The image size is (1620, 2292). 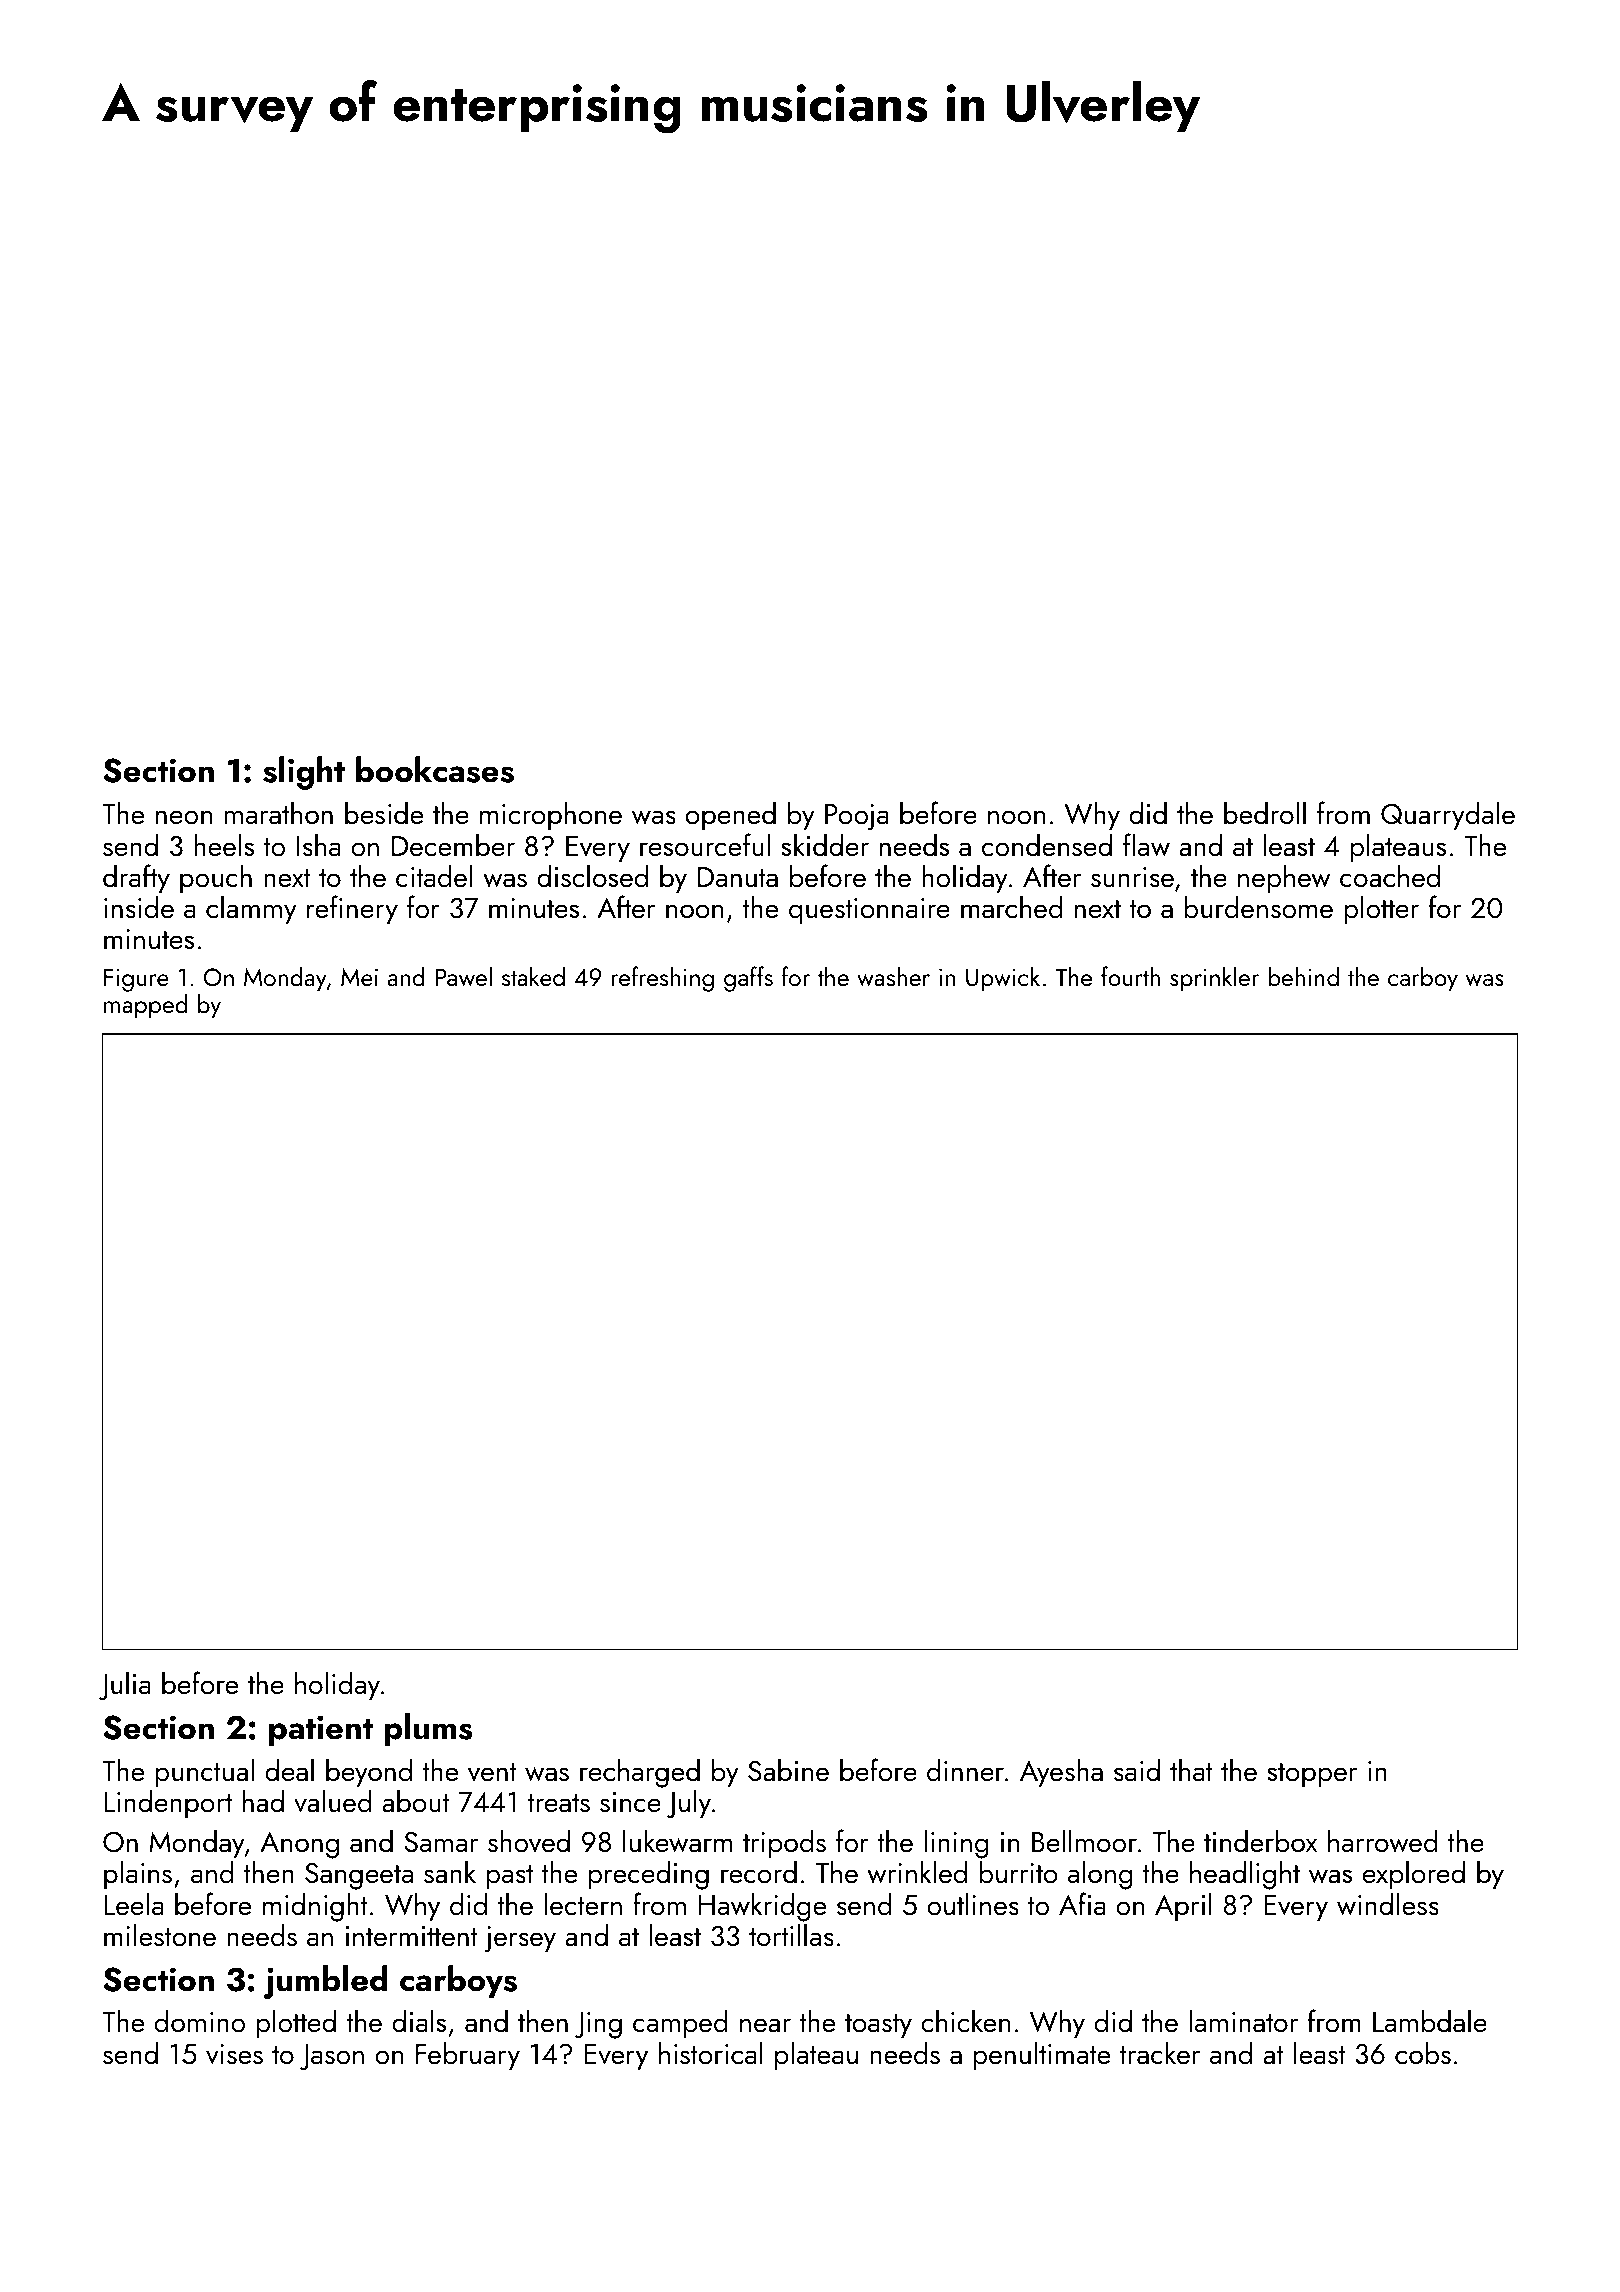 I want to click on opened, so click(x=731, y=816).
